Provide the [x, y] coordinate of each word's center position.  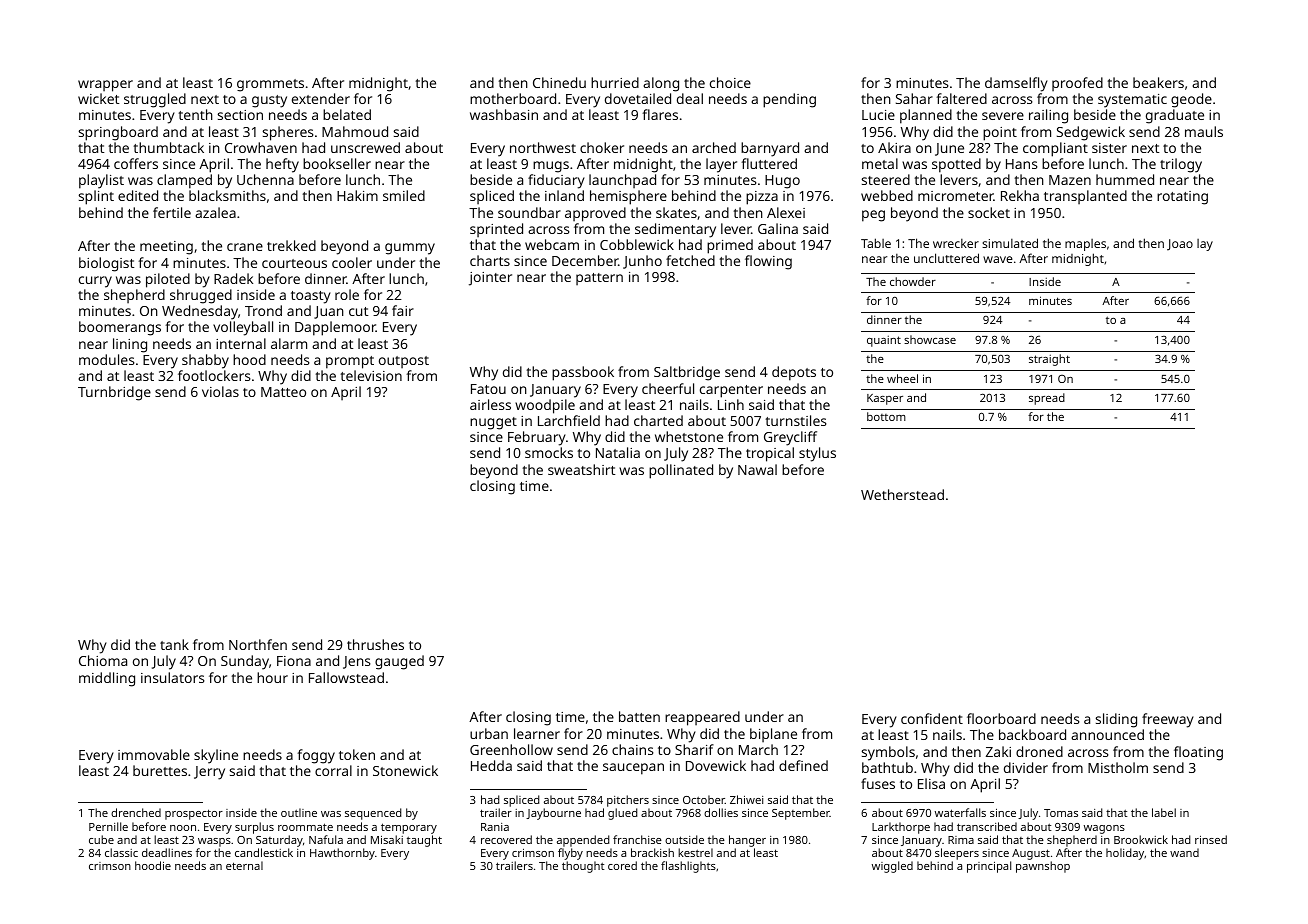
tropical [770, 454]
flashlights [688, 867]
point [1000, 134]
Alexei [786, 212]
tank [174, 644]
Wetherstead [902, 494]
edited [138, 195]
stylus [817, 454]
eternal [244, 865]
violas [220, 391]
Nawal [757, 469]
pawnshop [1043, 867]
